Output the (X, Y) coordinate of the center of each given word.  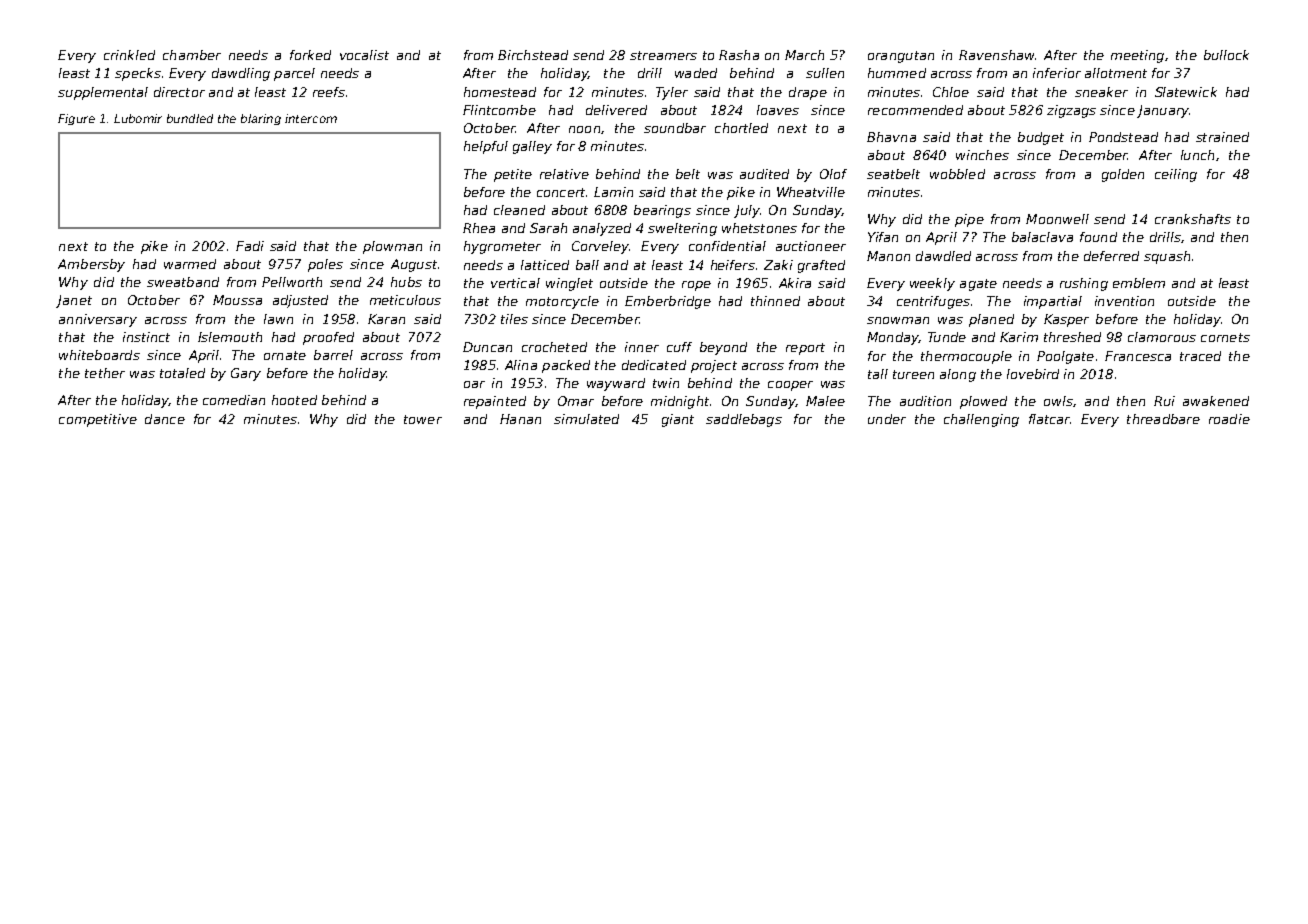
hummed (897, 73)
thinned (775, 301)
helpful (486, 147)
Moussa (237, 300)
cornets (1225, 337)
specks (138, 74)
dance (165, 419)
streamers (663, 55)
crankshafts (1193, 219)
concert (561, 192)
